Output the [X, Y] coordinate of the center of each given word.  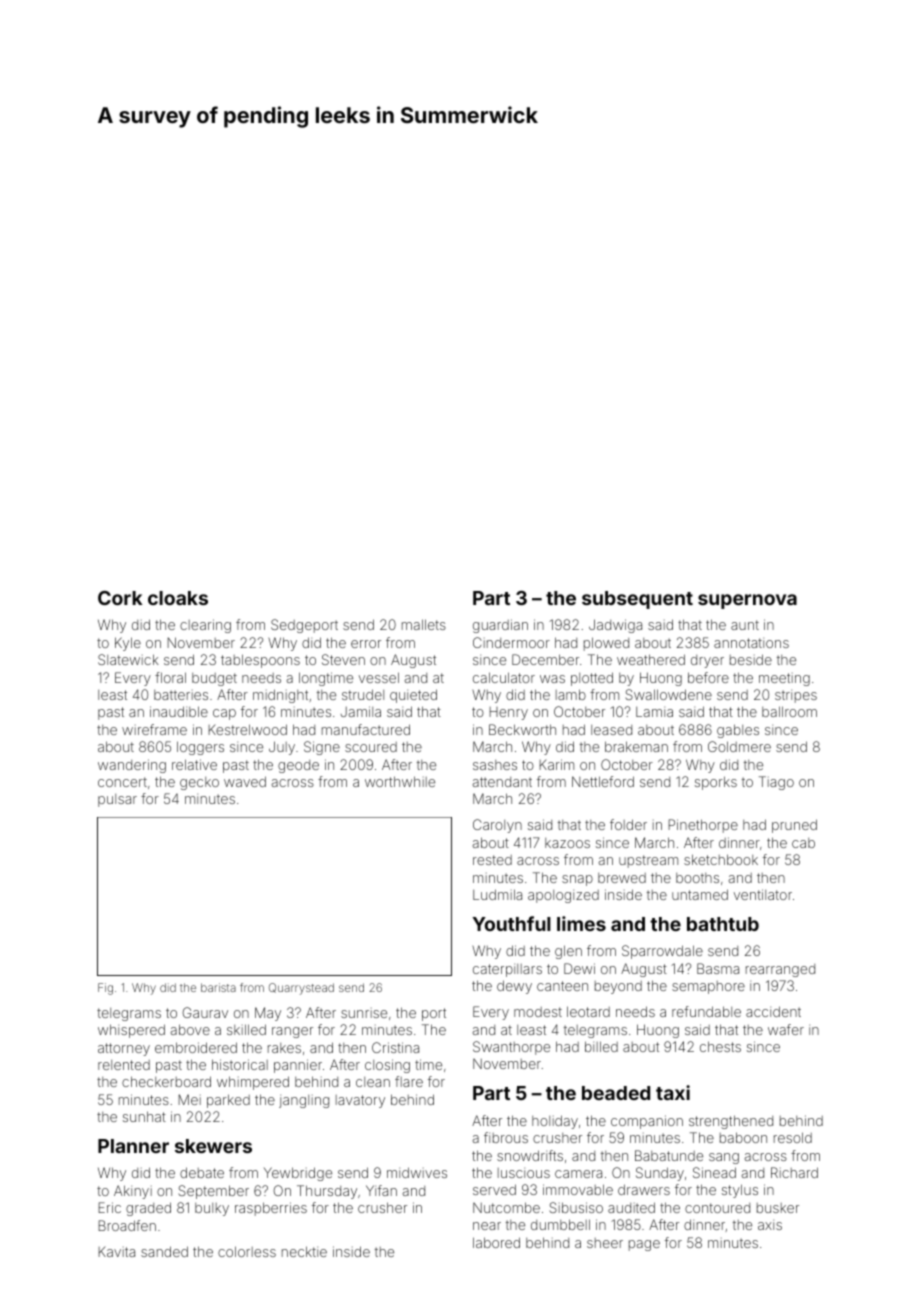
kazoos [567, 843]
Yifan [381, 1190]
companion [647, 1122]
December [545, 659]
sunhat [144, 1116]
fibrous [506, 1137]
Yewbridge [298, 1174]
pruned [794, 826]
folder [628, 824]
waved [245, 781]
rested [492, 860]
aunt [745, 625]
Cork [120, 598]
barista [218, 987]
